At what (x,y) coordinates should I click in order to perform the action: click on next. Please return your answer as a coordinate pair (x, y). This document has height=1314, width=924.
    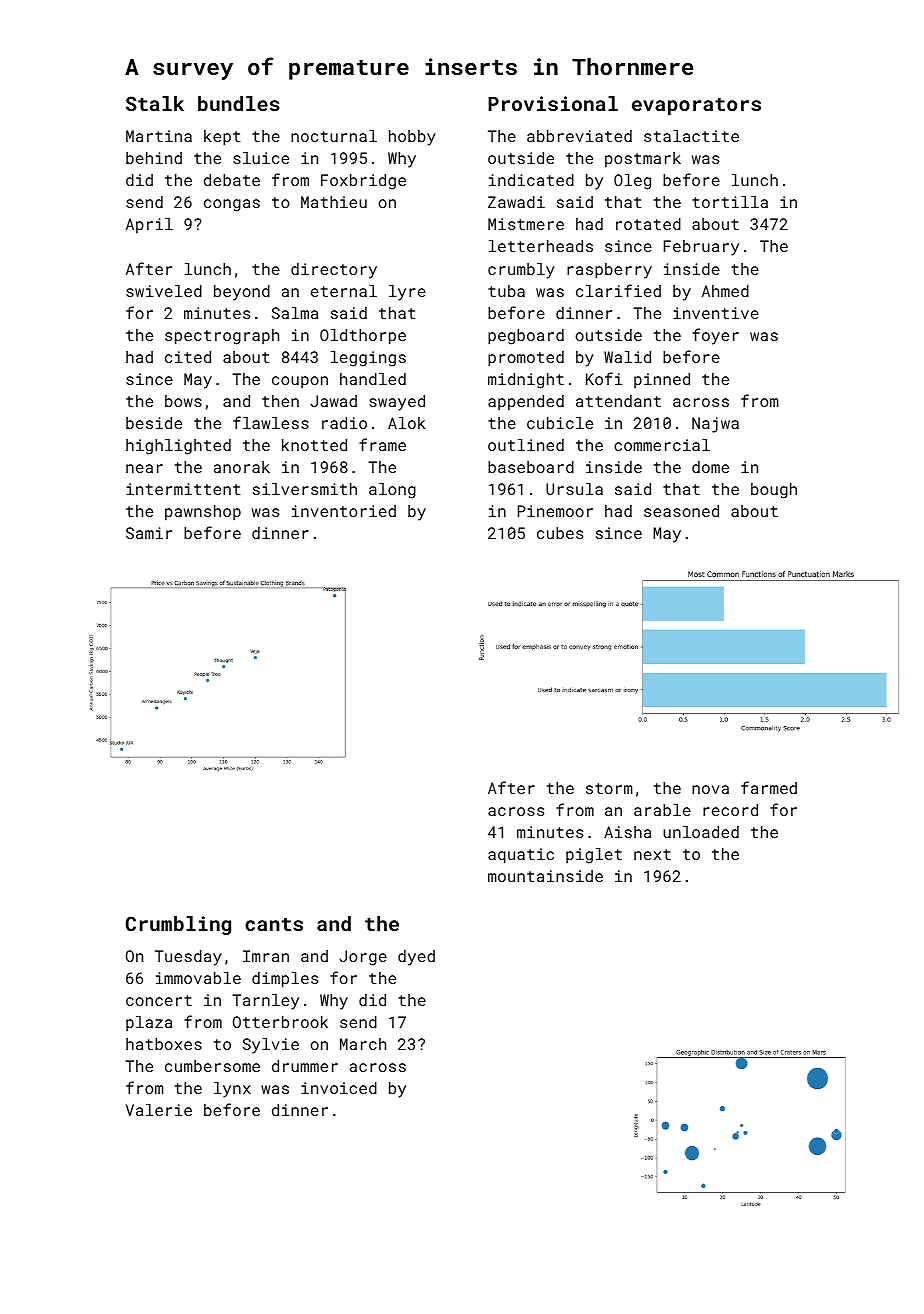
    Looking at the image, I should click on (652, 854).
